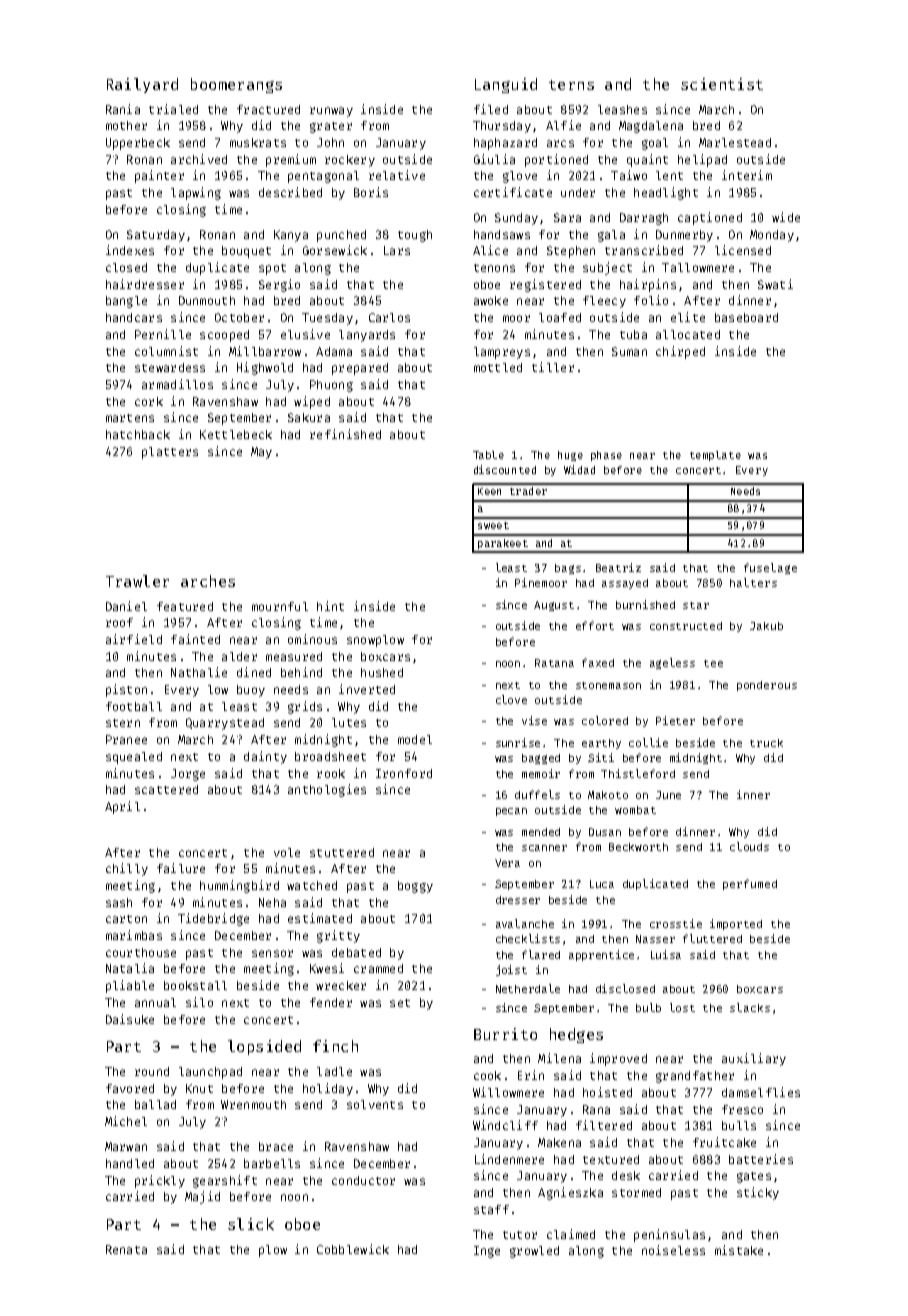 This image has width=908, height=1316. What do you see at coordinates (251, 1224) in the image?
I see `slick` at bounding box center [251, 1224].
